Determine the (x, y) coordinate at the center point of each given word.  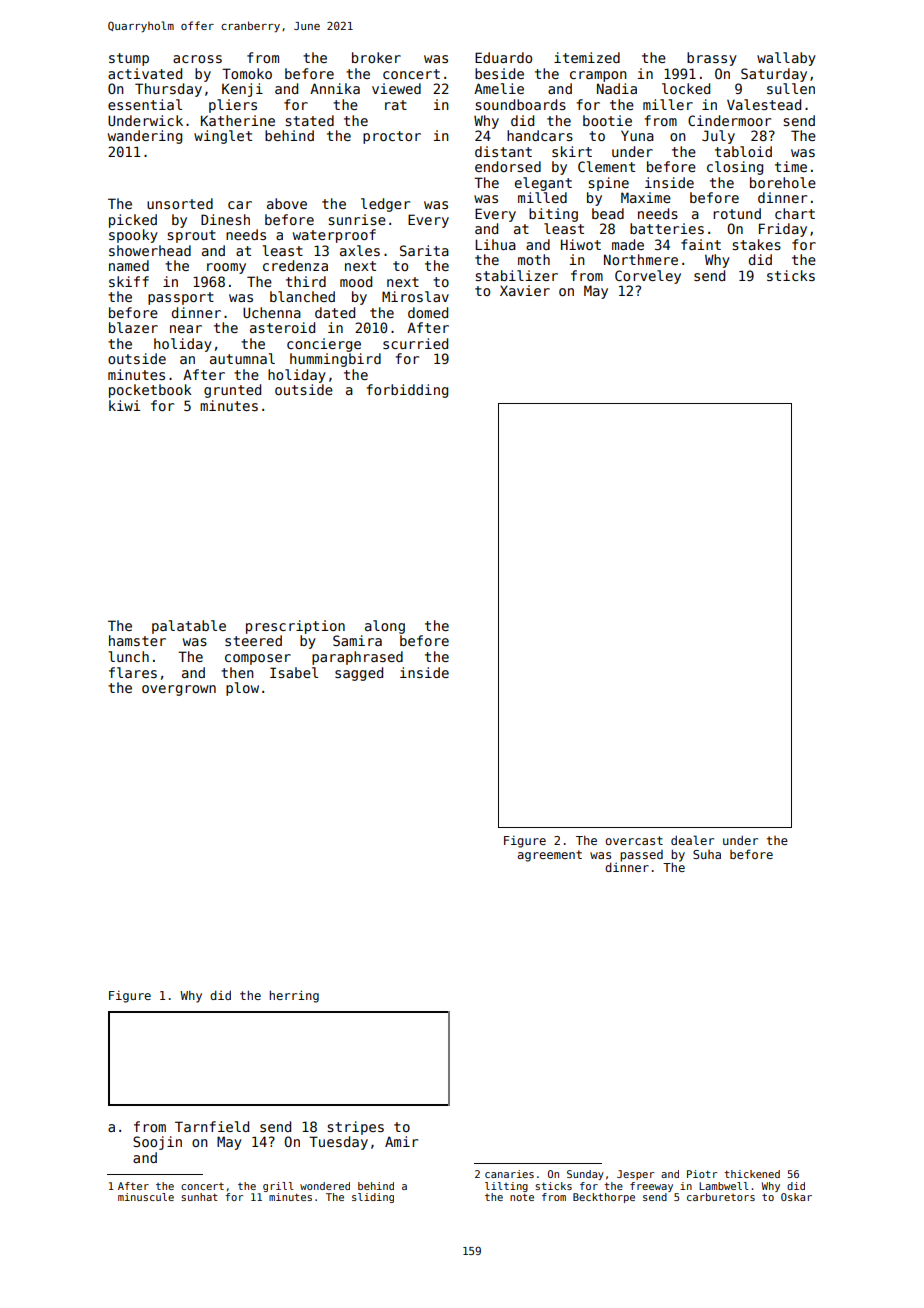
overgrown (179, 690)
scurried (415, 343)
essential (145, 104)
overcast (634, 840)
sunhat (199, 1197)
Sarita (424, 250)
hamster (137, 640)
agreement (550, 856)
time (791, 166)
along (385, 627)
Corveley (648, 277)
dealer (692, 840)
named (129, 265)
